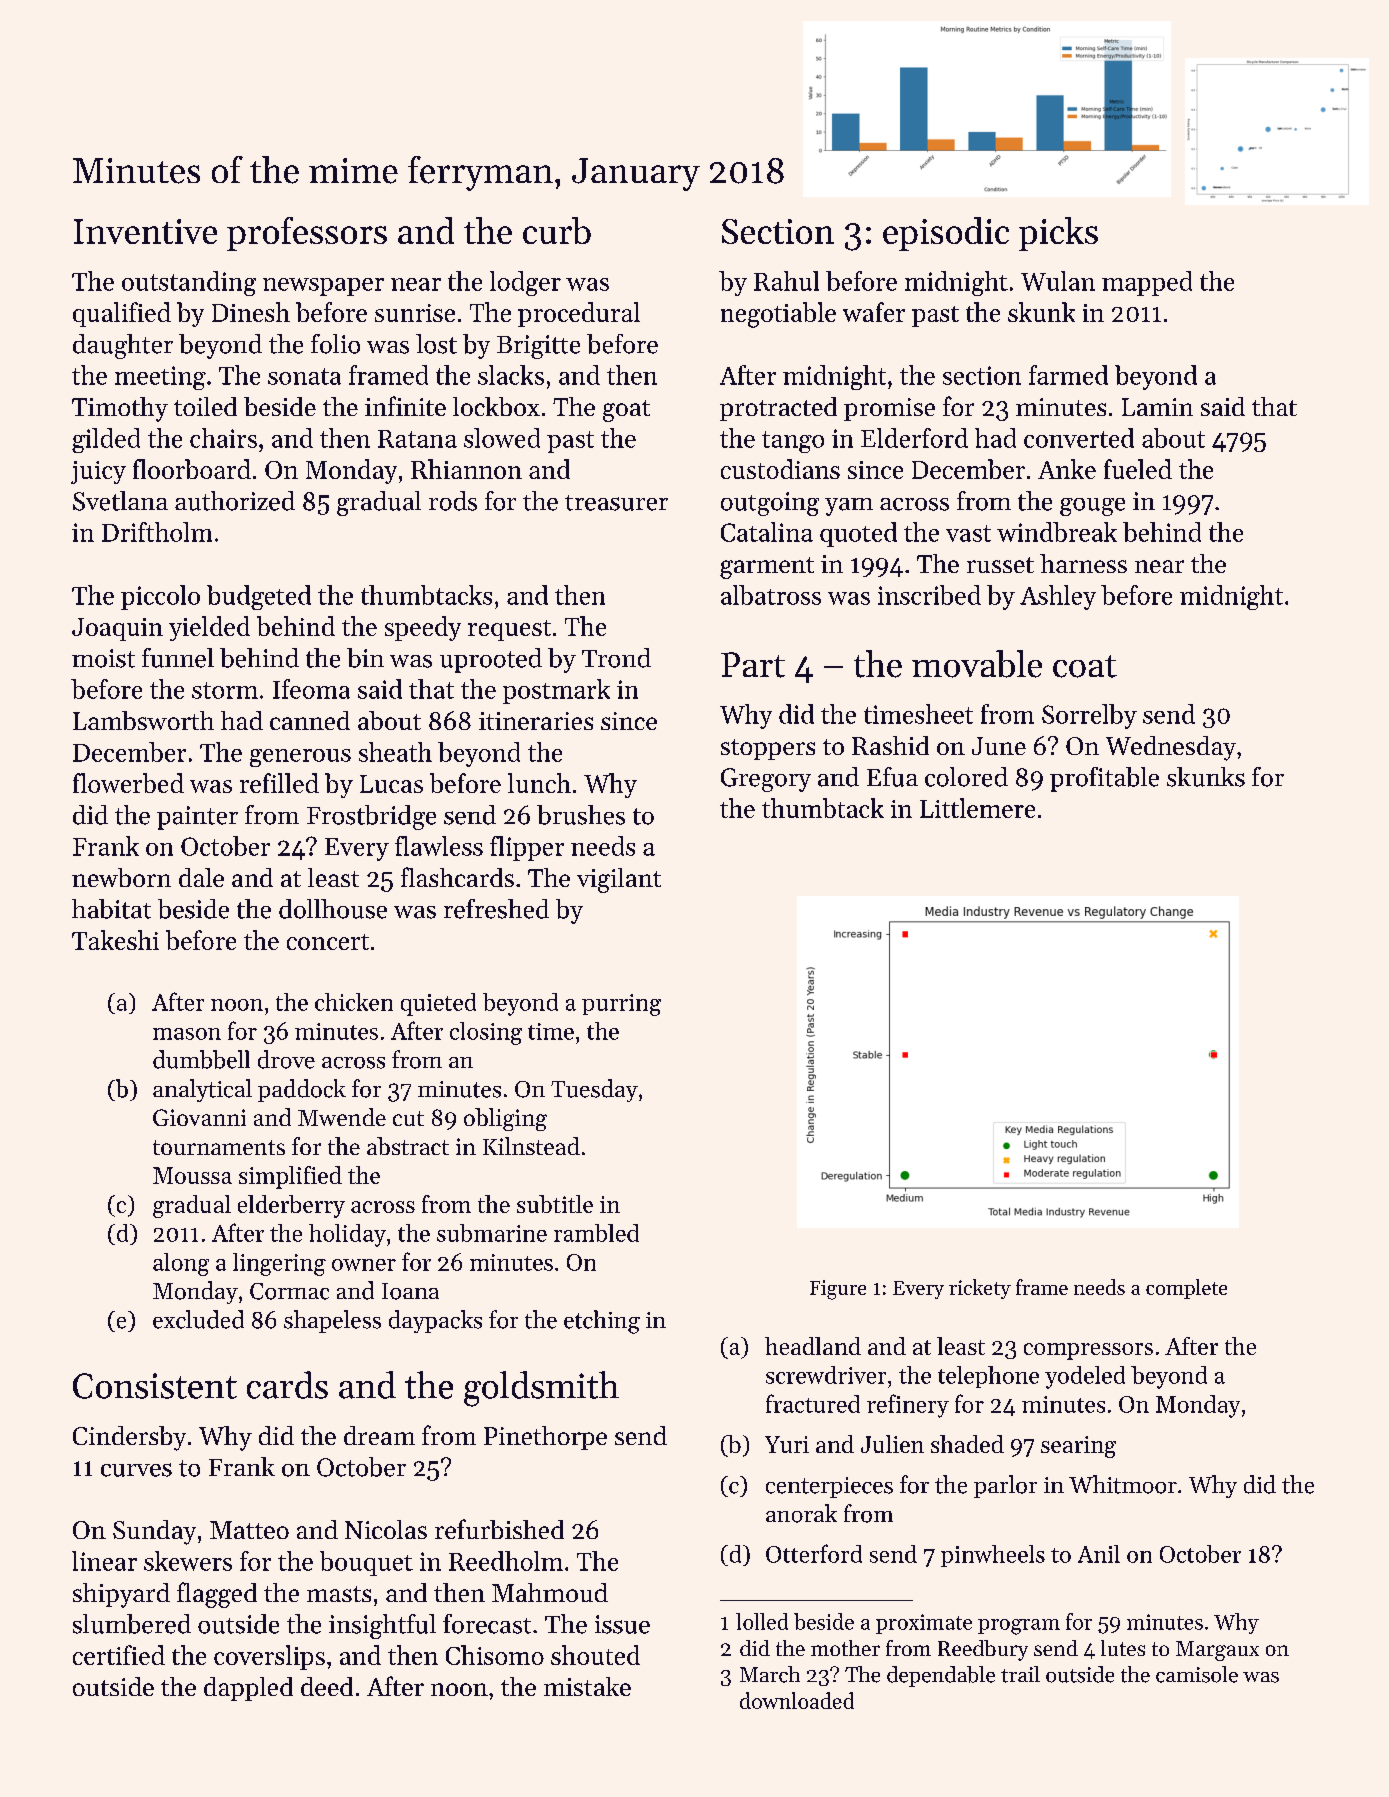 The height and width of the screenshot is (1797, 1389). I want to click on Gregory, so click(766, 780).
